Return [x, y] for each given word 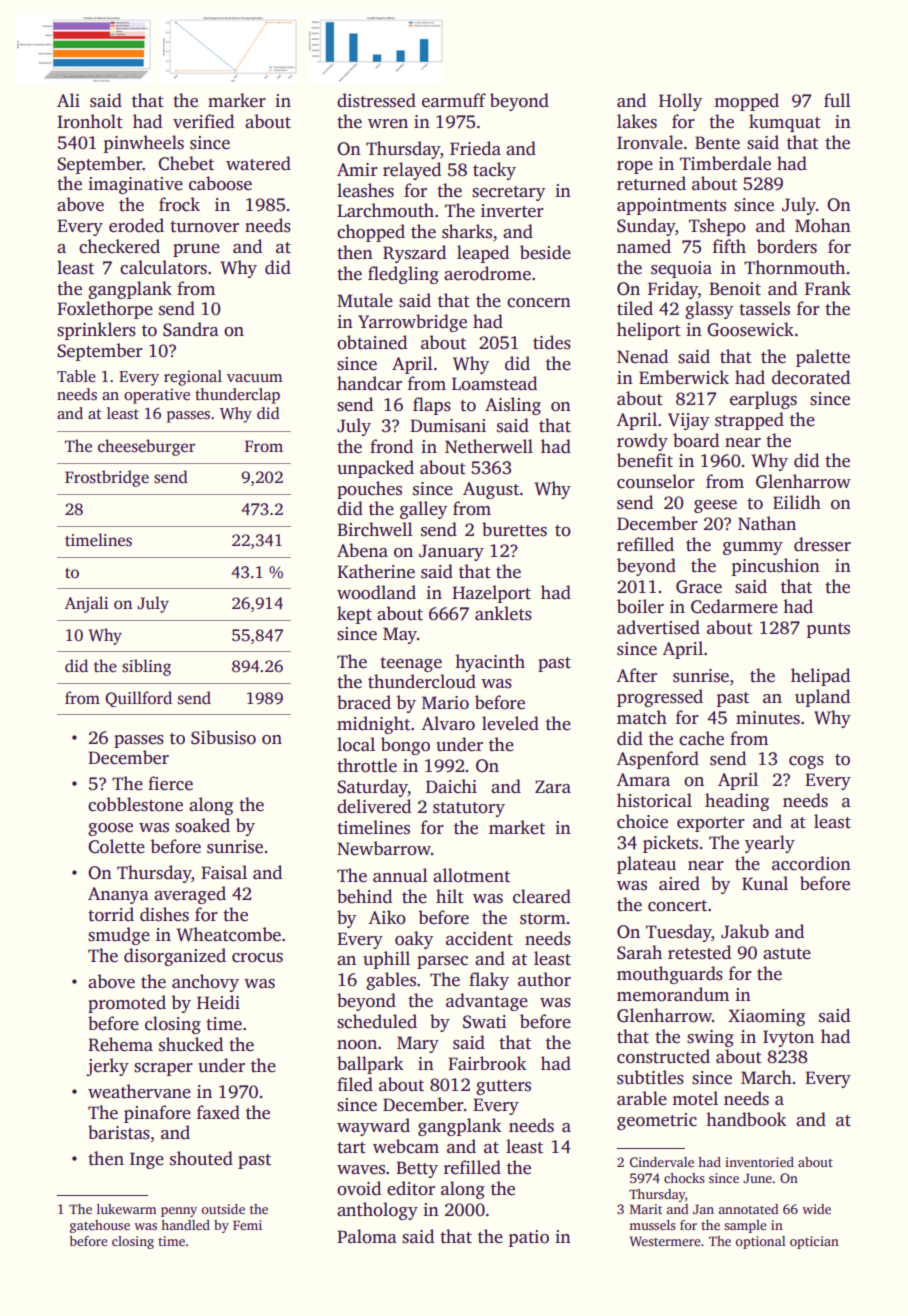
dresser [822, 544]
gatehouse [100, 1226]
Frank [828, 288]
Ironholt [90, 121]
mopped [746, 102]
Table [76, 376]
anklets [503, 613]
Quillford [138, 699]
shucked [191, 1044]
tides [552, 342]
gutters [503, 1087]
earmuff [454, 100]
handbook [746, 1119]
